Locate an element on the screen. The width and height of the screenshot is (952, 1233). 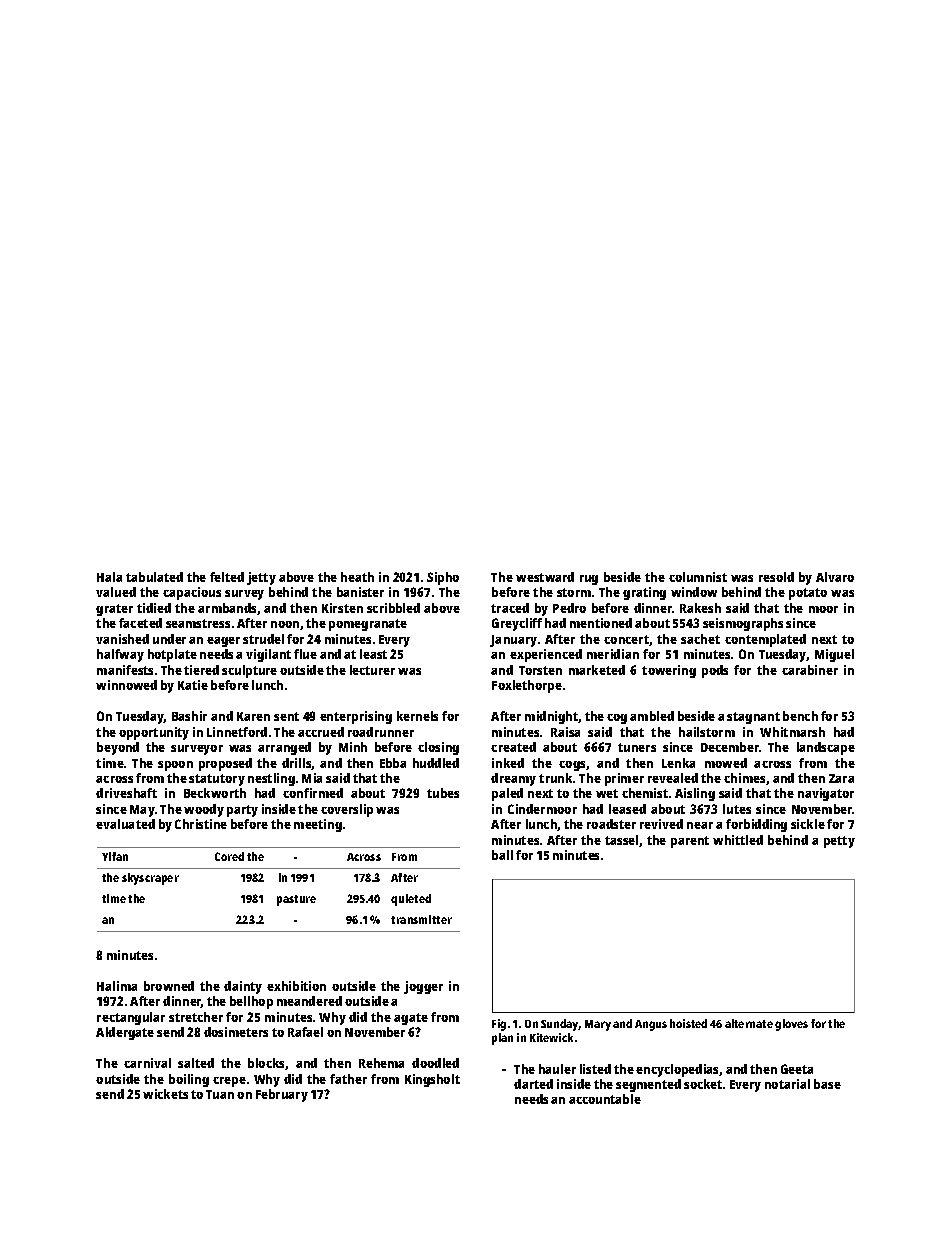
Sipho is located at coordinates (443, 578).
